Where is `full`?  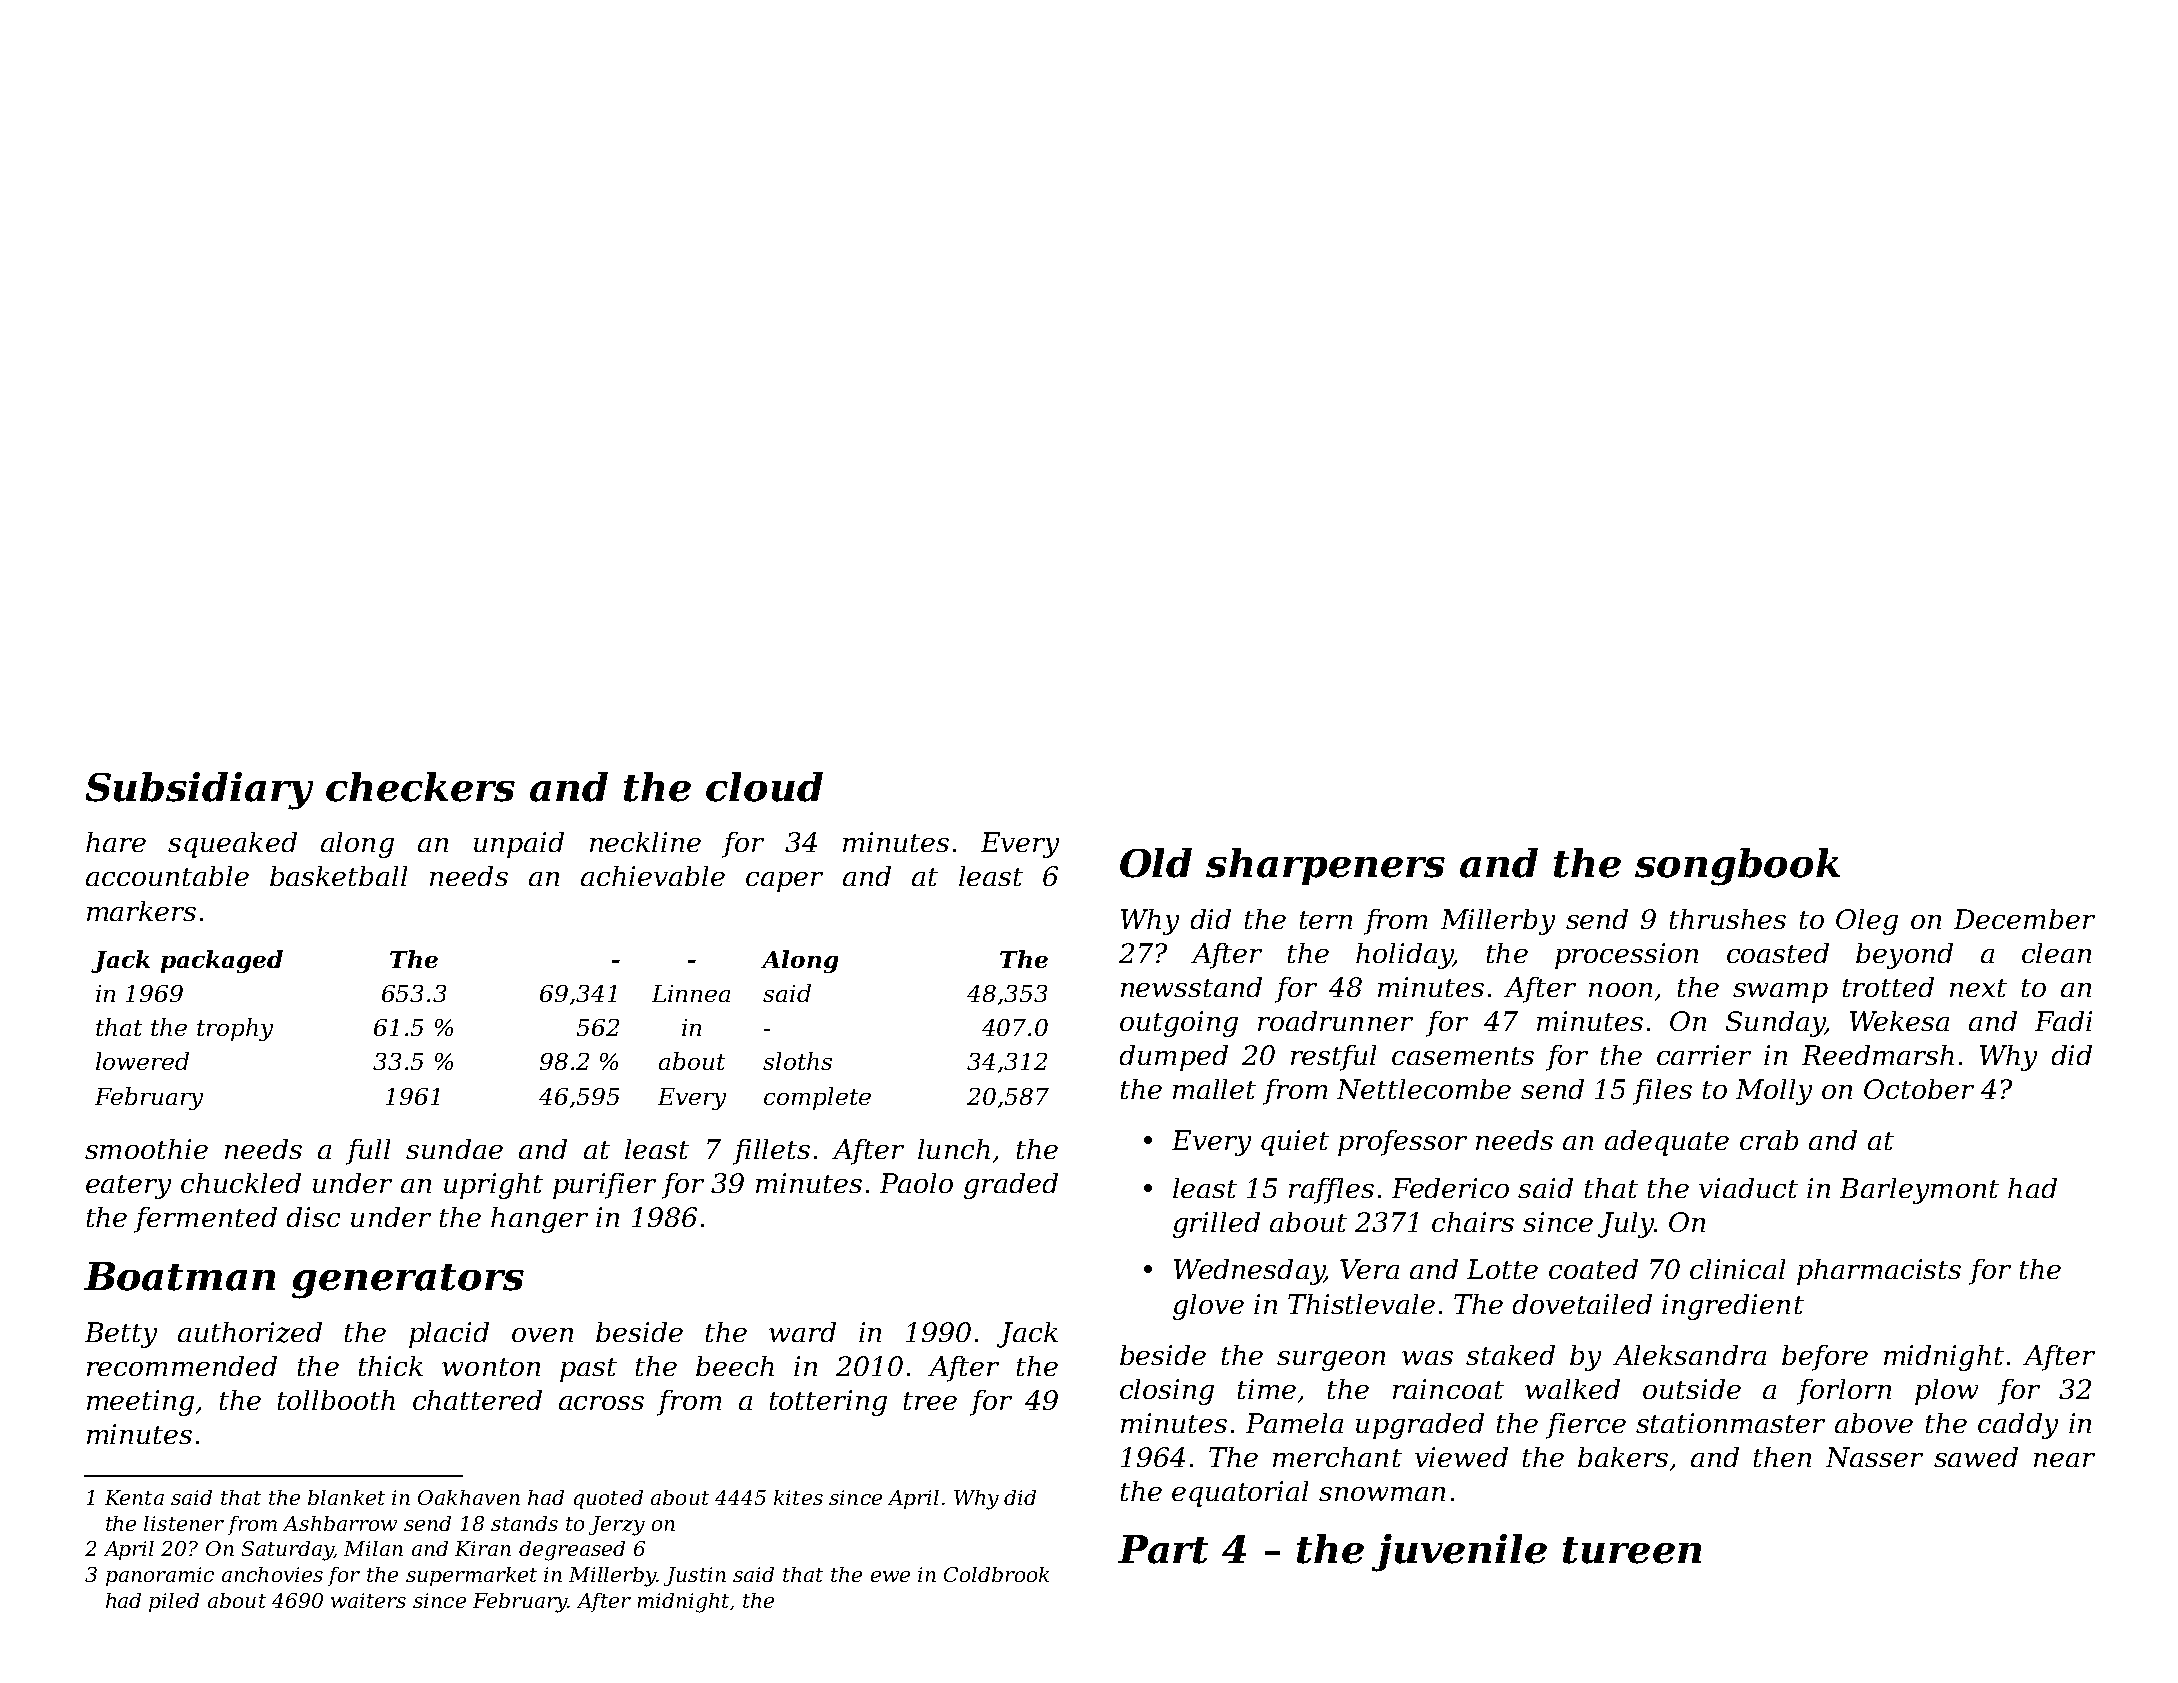 full is located at coordinates (368, 1152).
